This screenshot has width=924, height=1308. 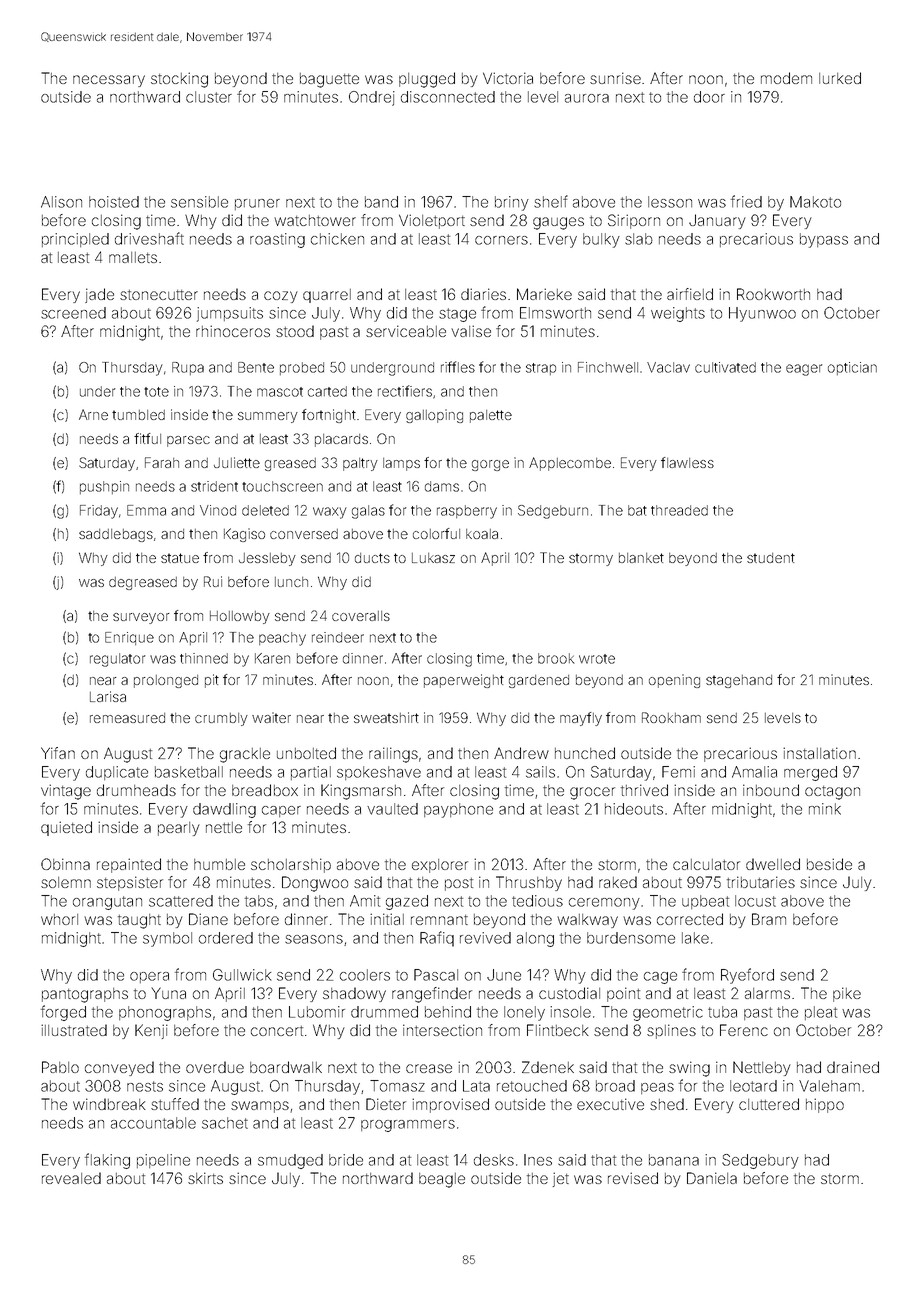 What do you see at coordinates (329, 80) in the screenshot?
I see `baguette` at bounding box center [329, 80].
